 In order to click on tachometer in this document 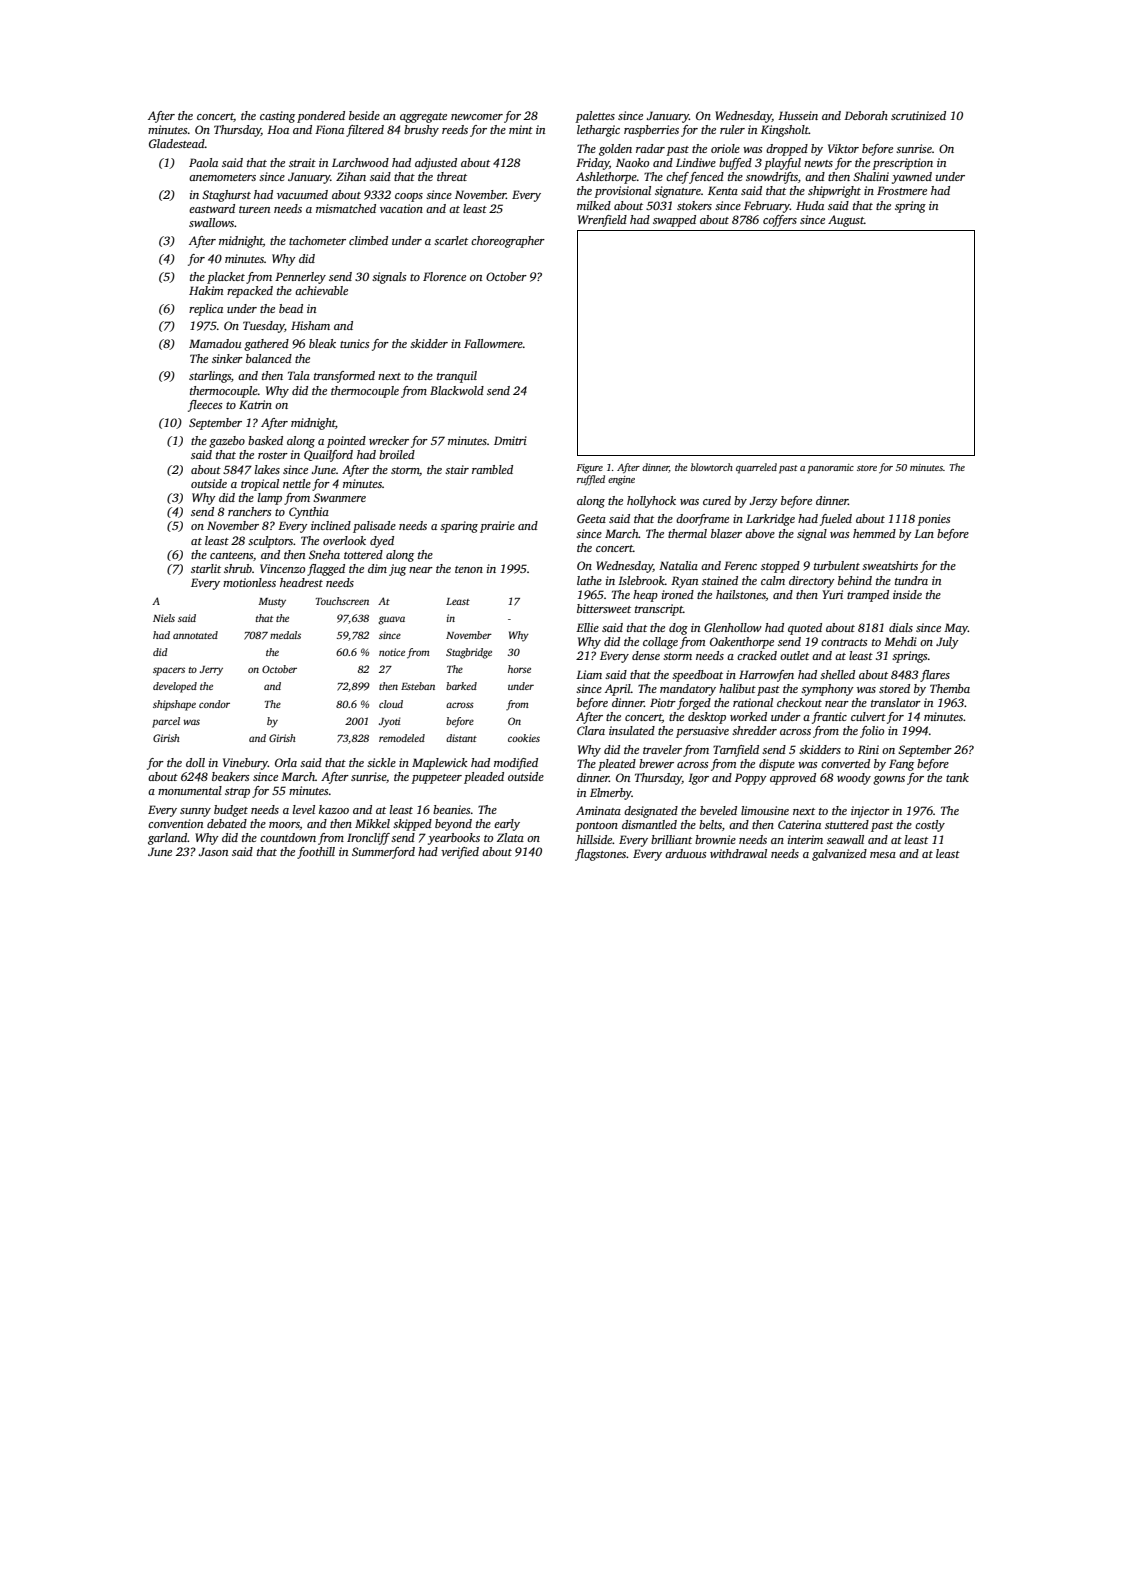, I will do `click(317, 240)`.
